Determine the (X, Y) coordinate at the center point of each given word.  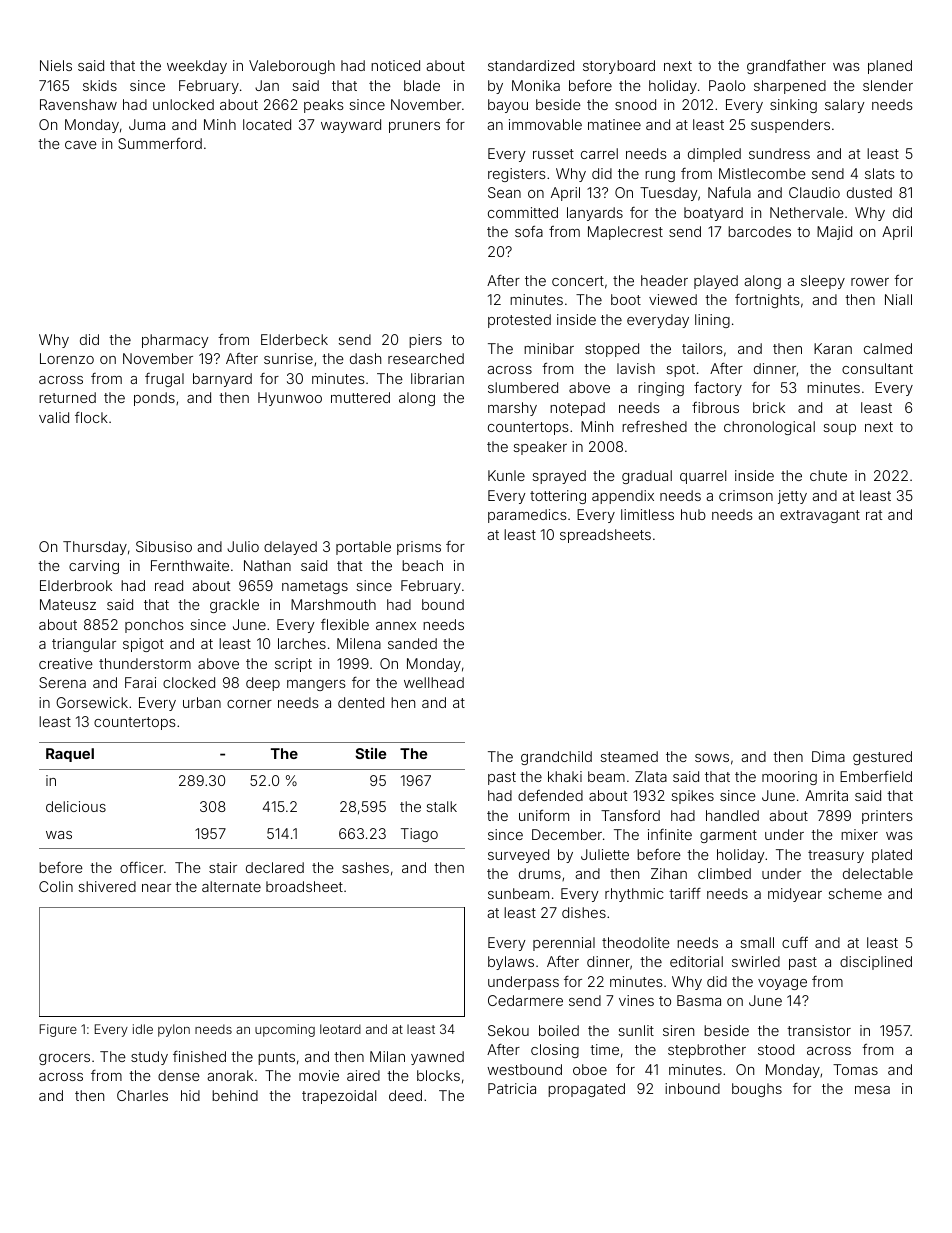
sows (712, 758)
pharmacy (175, 341)
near (156, 888)
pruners (414, 127)
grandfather (786, 67)
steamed (629, 756)
